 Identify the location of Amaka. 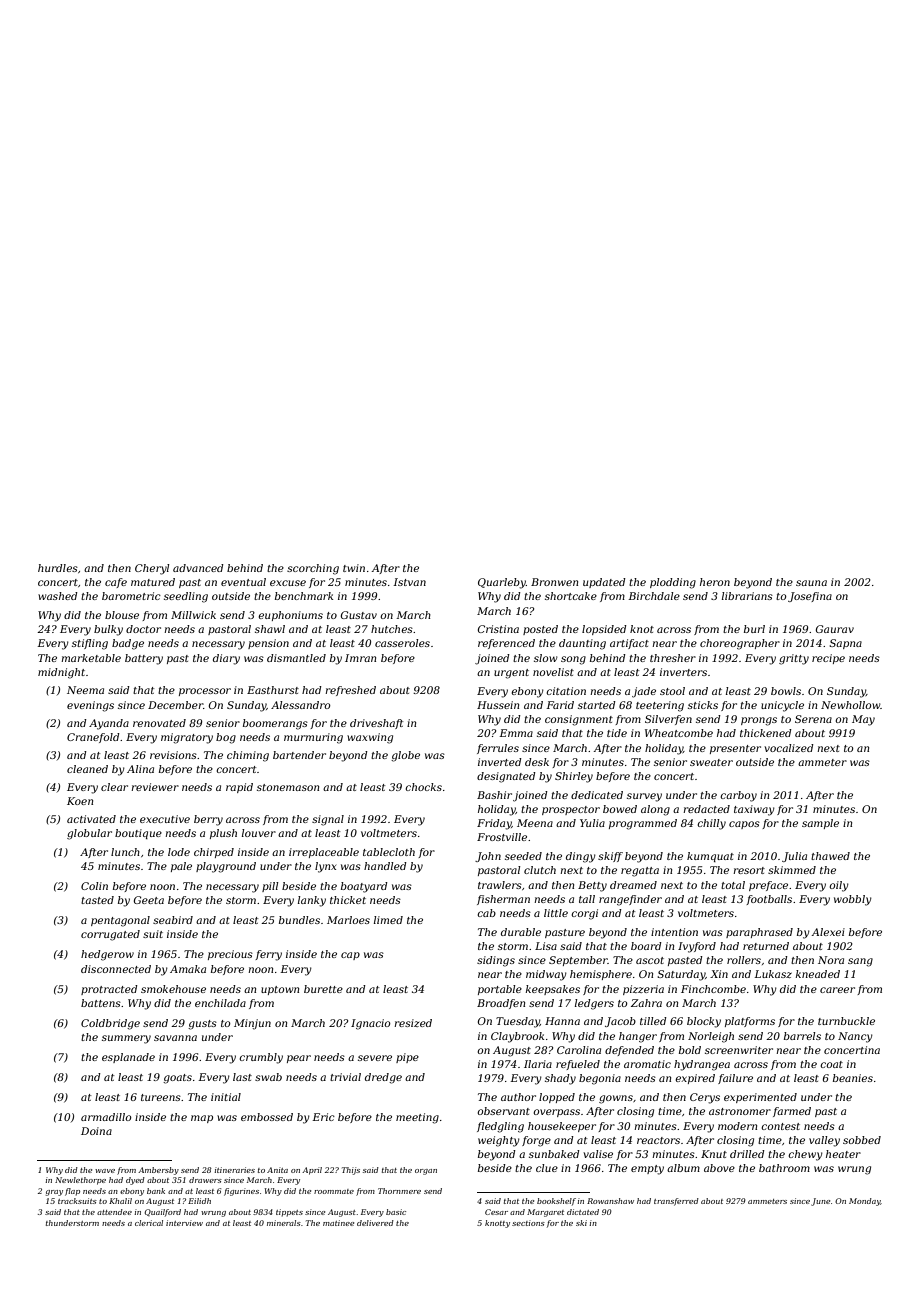
(188, 969).
